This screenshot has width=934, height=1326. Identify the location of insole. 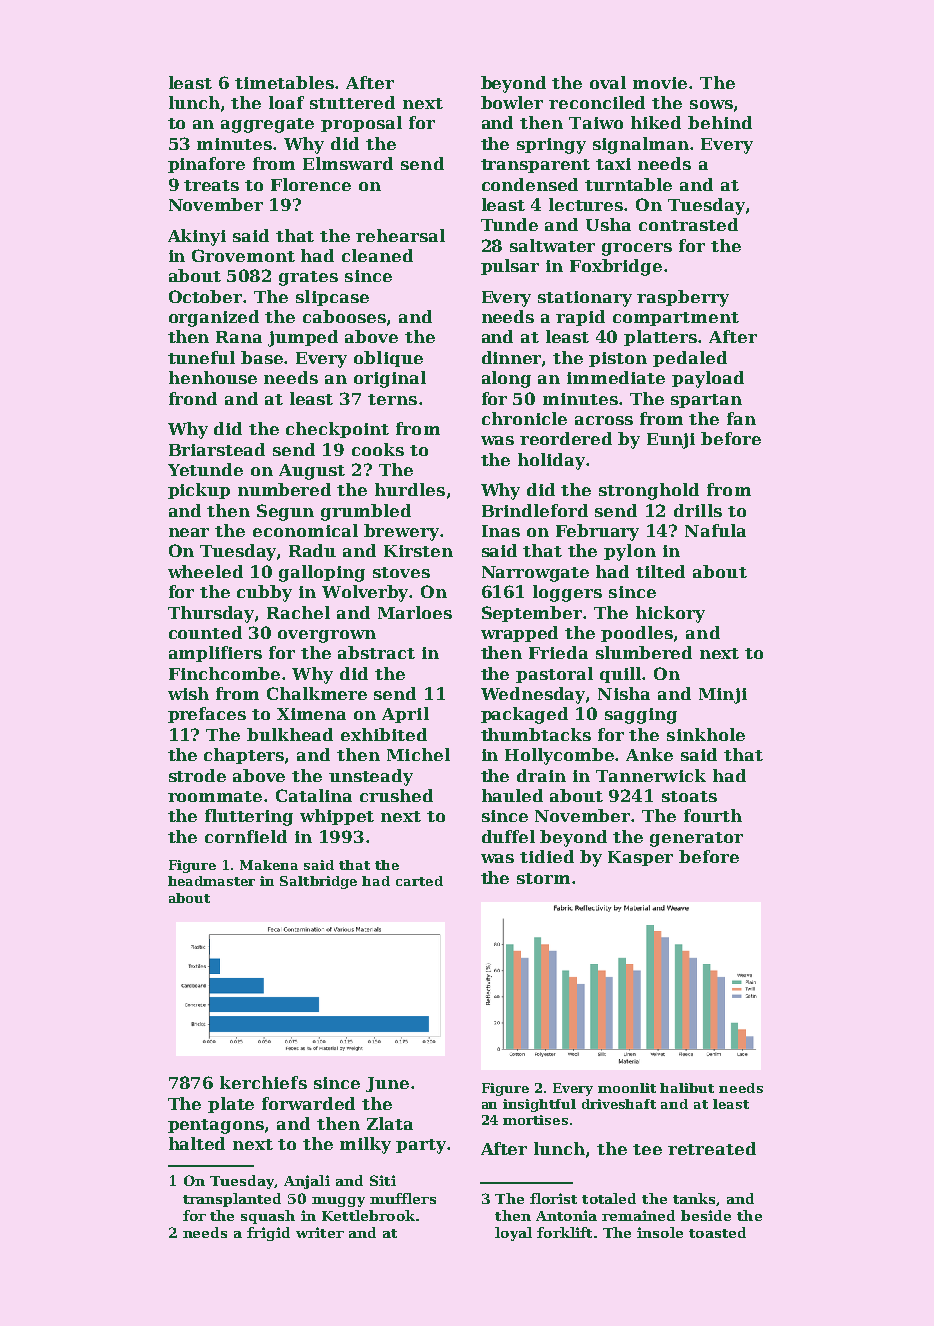
(660, 1232).
